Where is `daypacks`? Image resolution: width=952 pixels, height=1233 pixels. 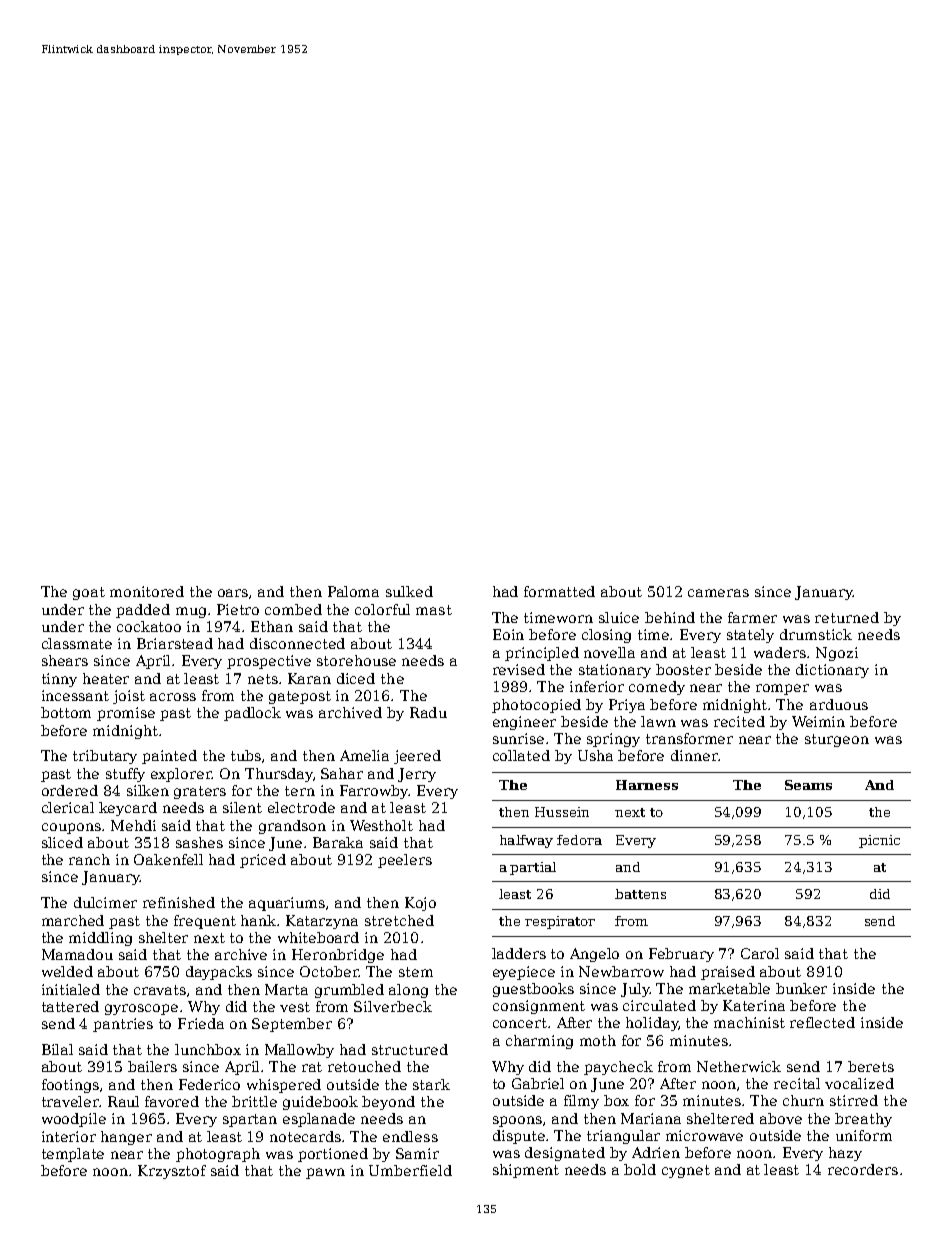
daypacks is located at coordinates (219, 973).
